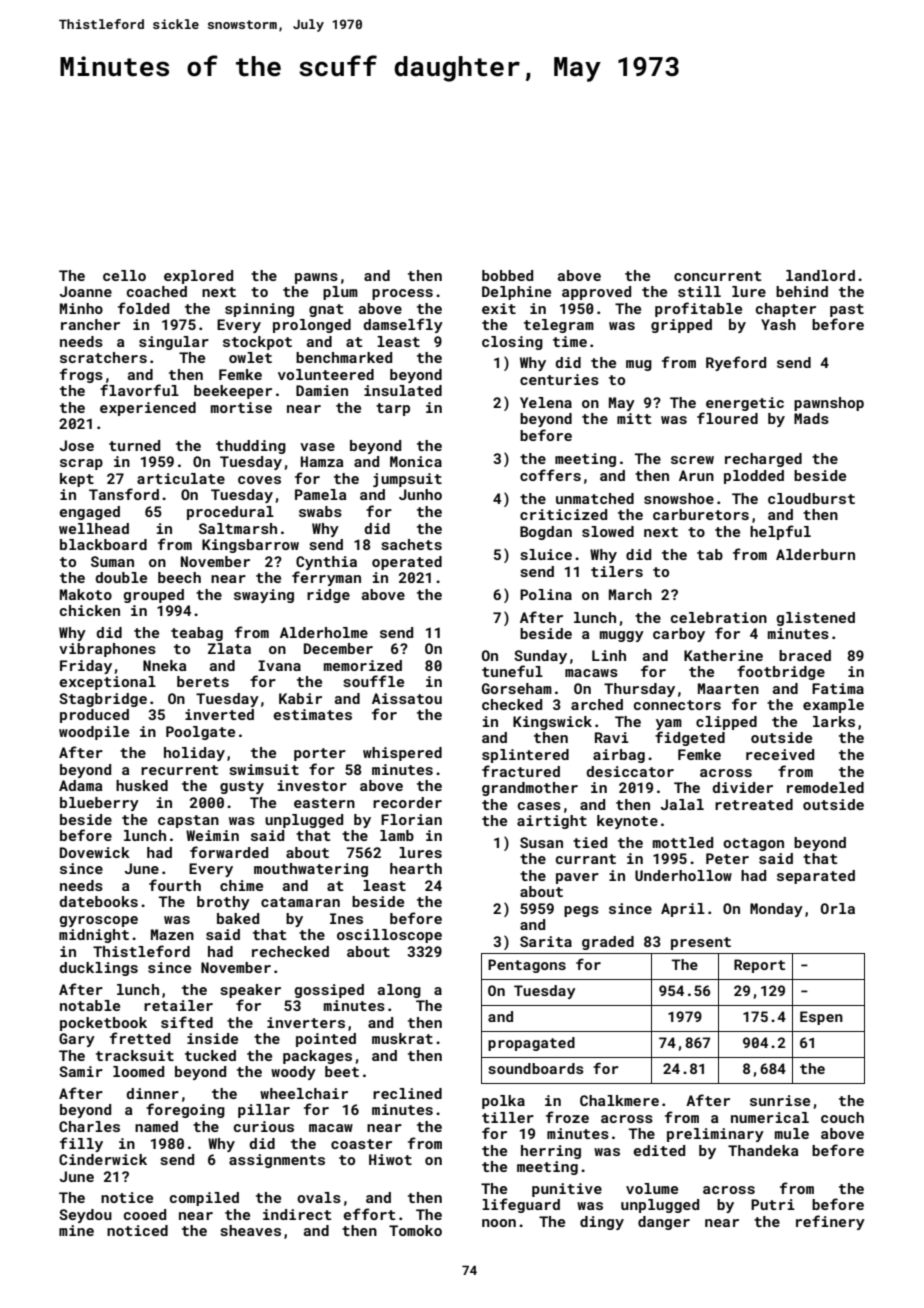 This image has height=1308, width=924. I want to click on Jalal, so click(682, 804).
